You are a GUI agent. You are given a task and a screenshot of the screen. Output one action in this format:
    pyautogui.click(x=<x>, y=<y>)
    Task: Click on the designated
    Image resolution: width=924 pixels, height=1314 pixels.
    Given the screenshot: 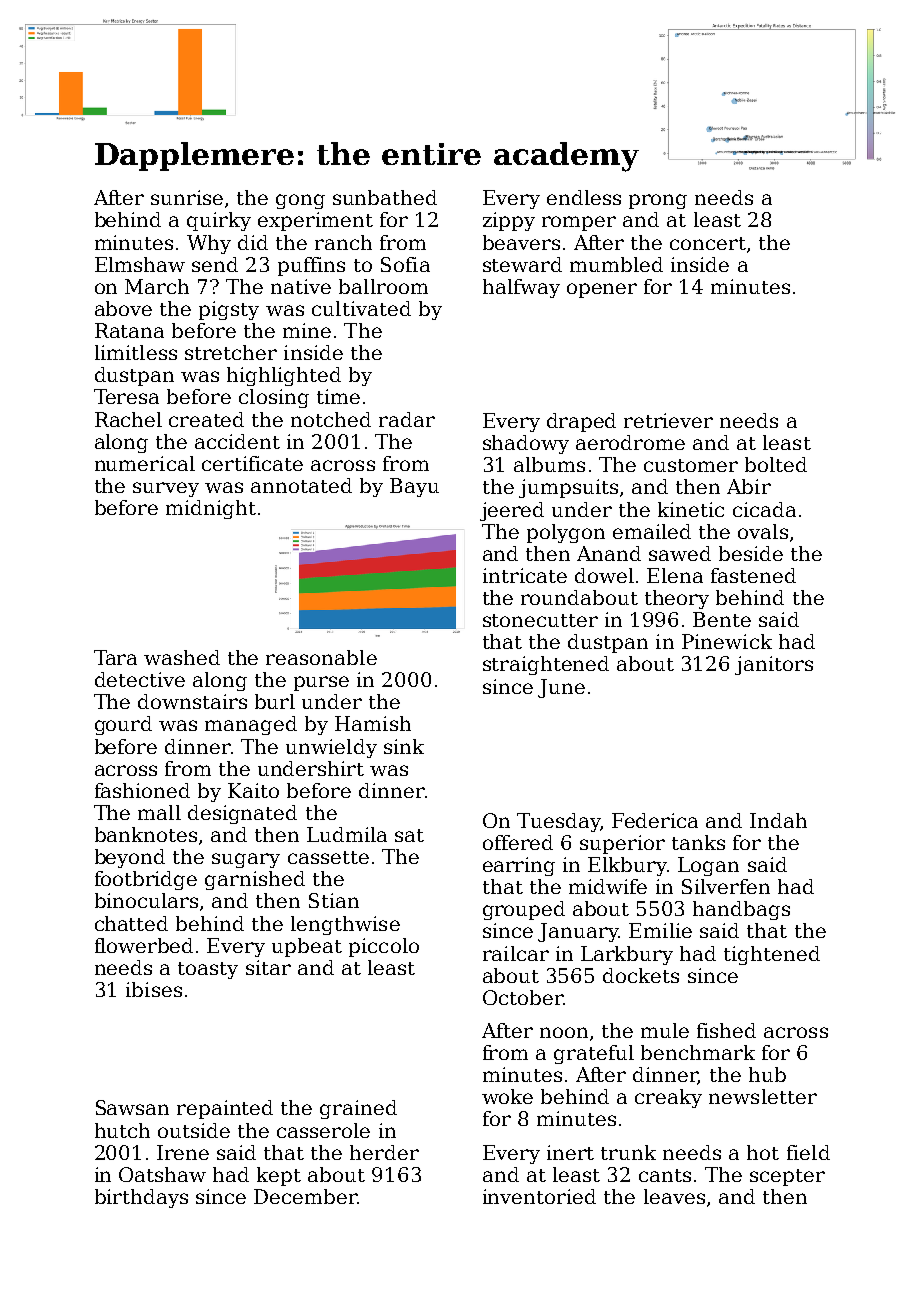 What is the action you would take?
    pyautogui.click(x=242, y=814)
